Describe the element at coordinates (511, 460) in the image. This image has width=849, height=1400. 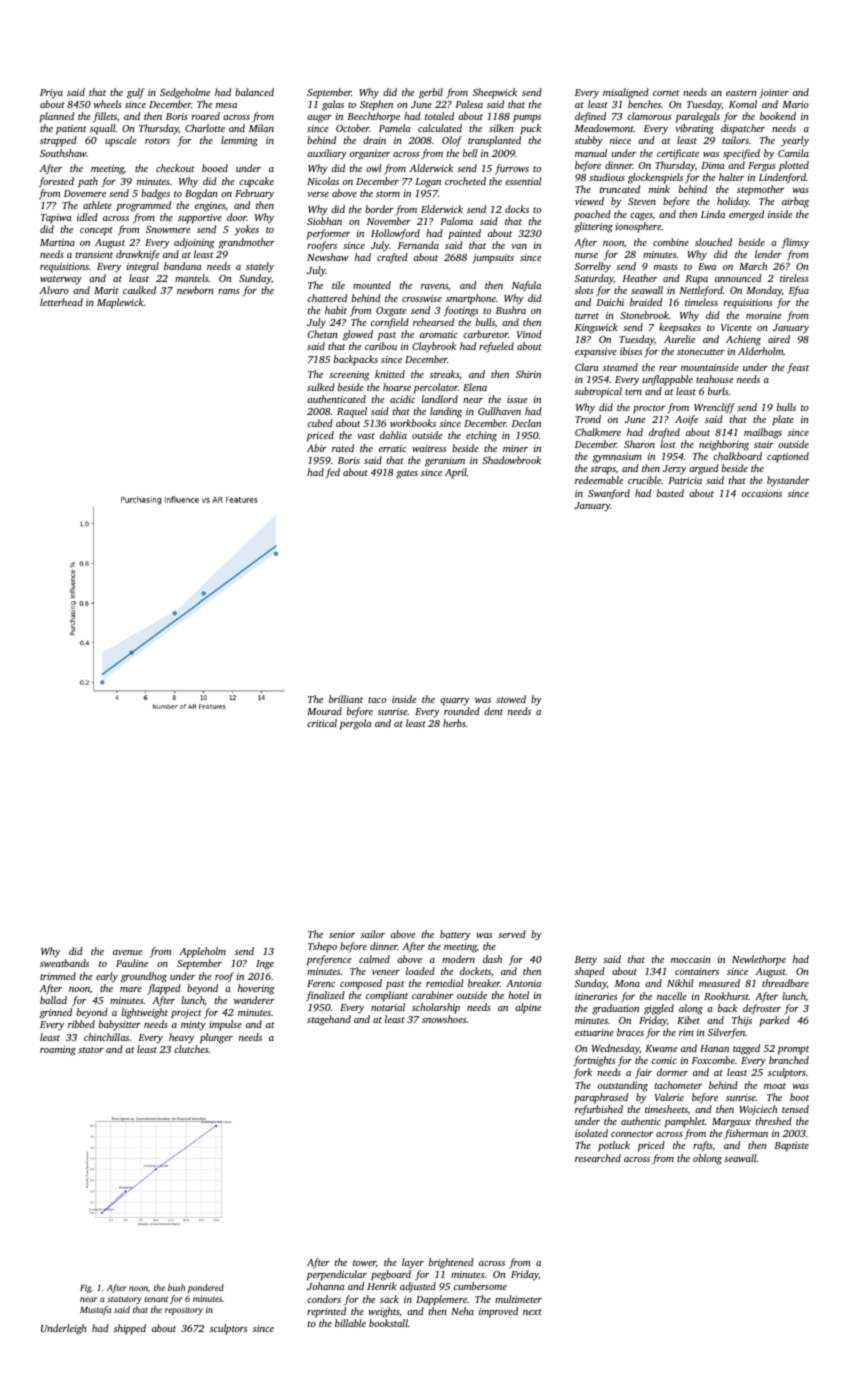
I see `Shadowbrook` at that location.
